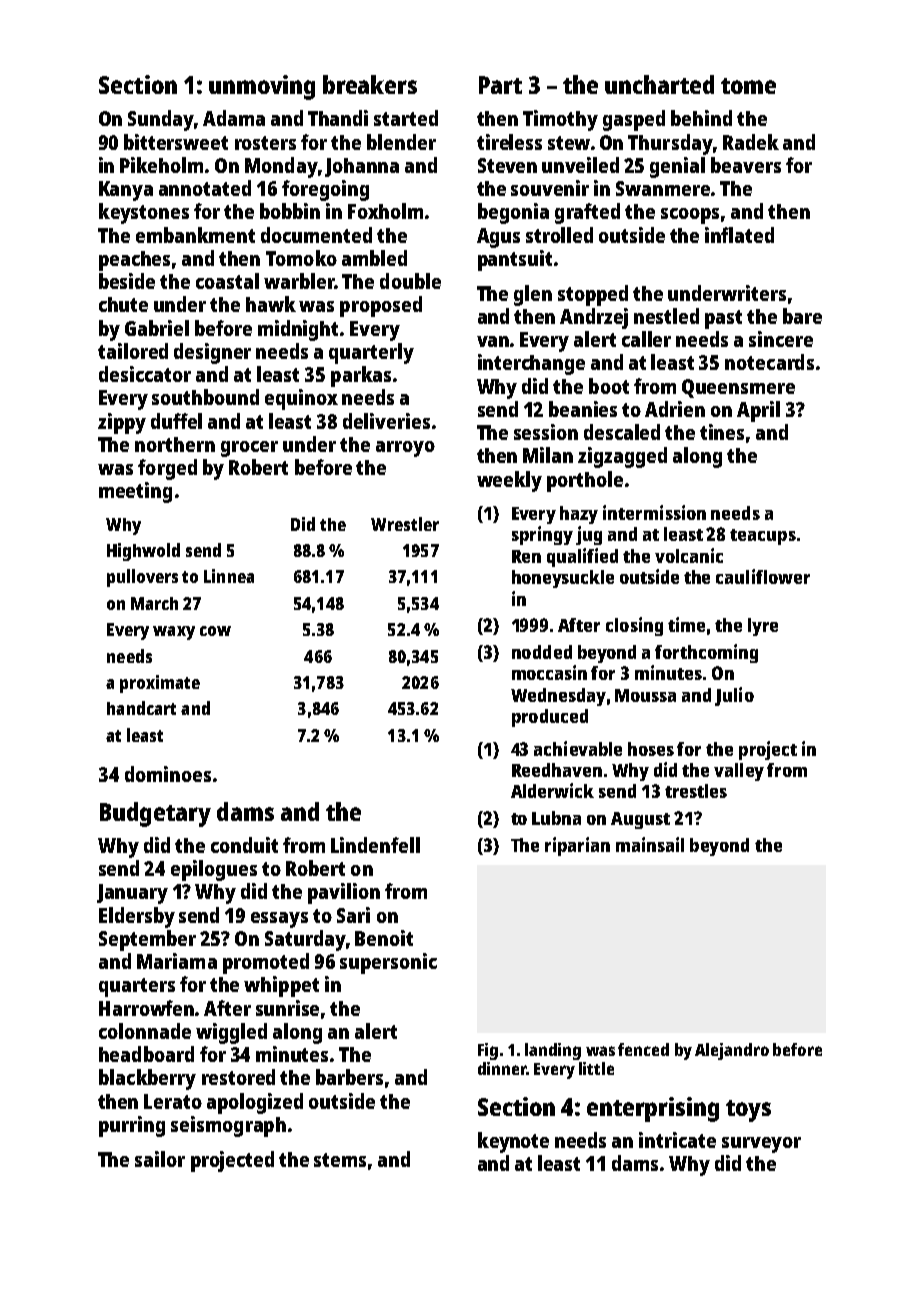 This screenshot has height=1314, width=924. Describe the element at coordinates (375, 845) in the screenshot. I see `Lindenfell` at that location.
